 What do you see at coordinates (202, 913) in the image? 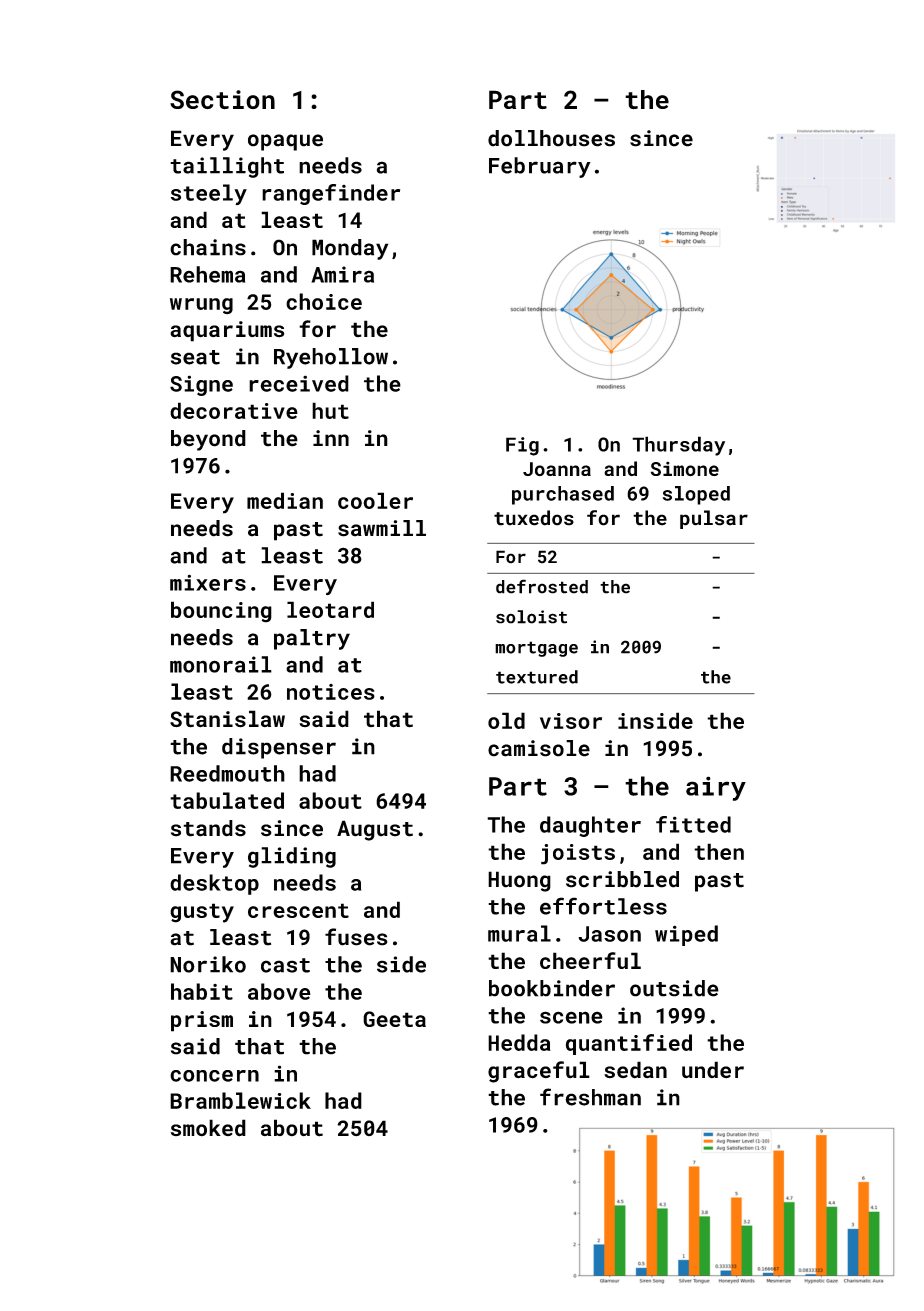
I see `gusty` at bounding box center [202, 913].
